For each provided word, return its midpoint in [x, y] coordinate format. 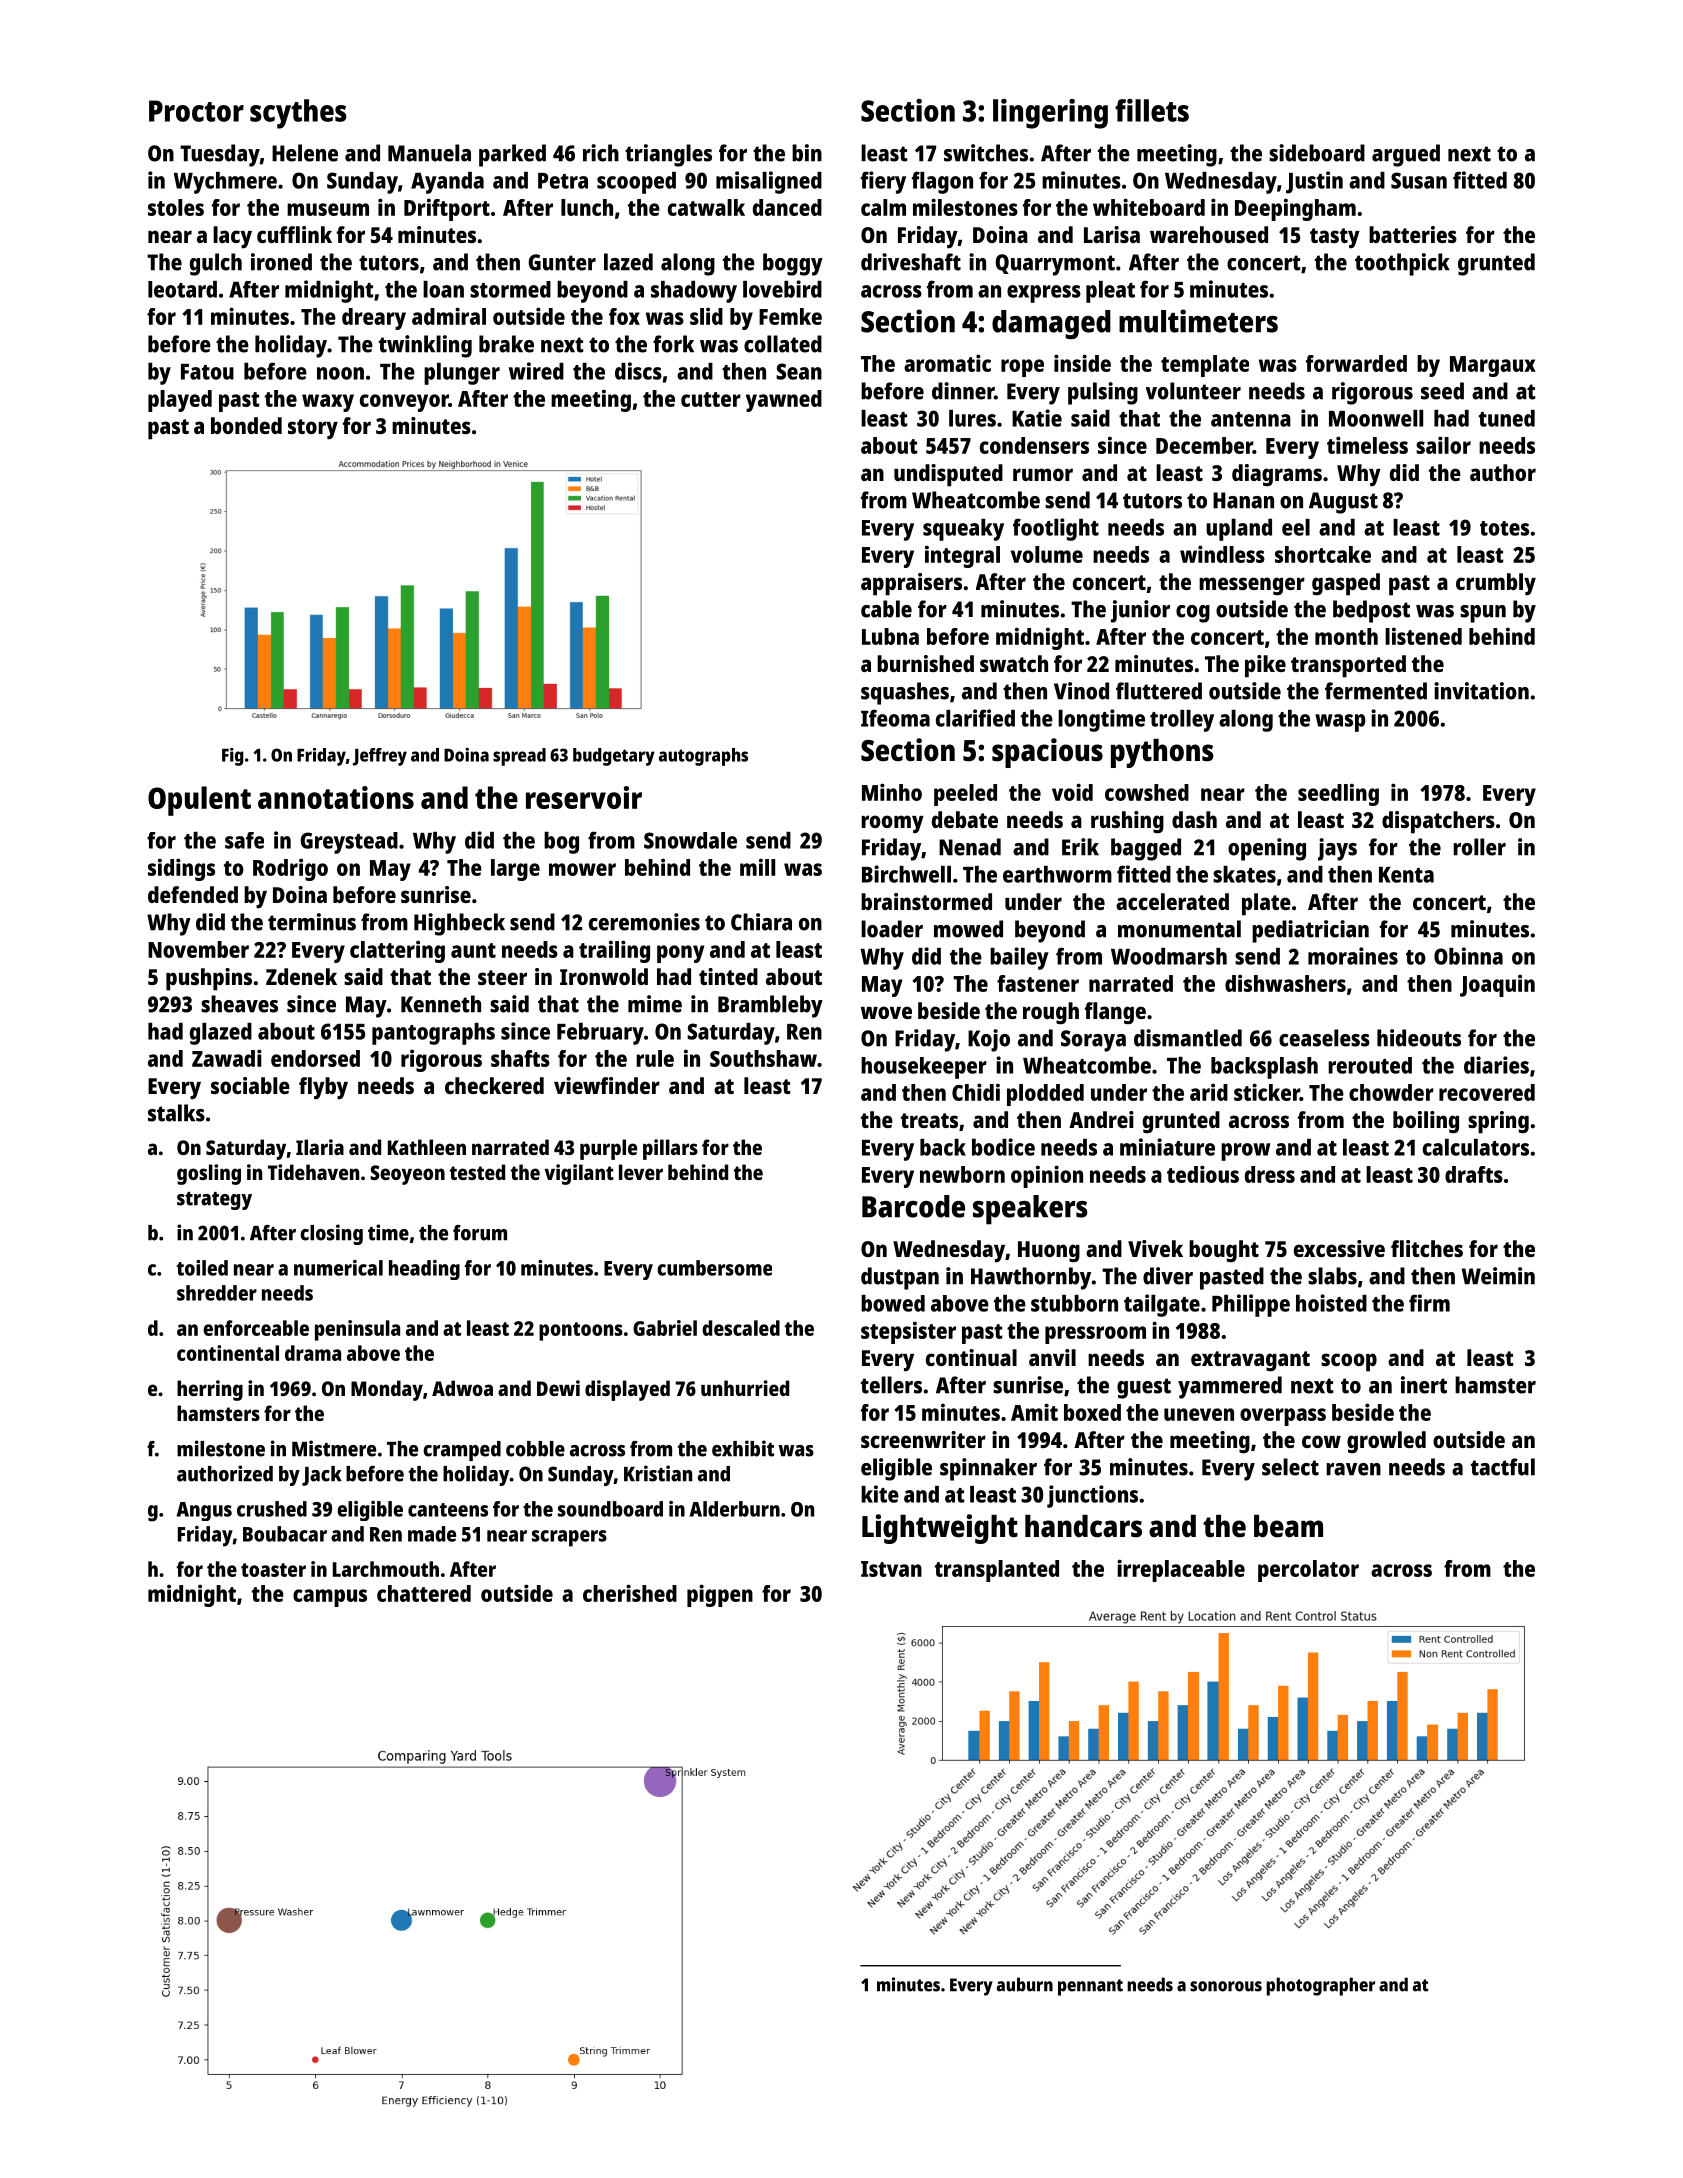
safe [244, 840]
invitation [1481, 691]
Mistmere [334, 1448]
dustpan [900, 1278]
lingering [1050, 114]
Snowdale [690, 840]
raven [1353, 1469]
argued [1406, 155]
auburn [1025, 1984]
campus [330, 1598]
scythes [298, 114]
